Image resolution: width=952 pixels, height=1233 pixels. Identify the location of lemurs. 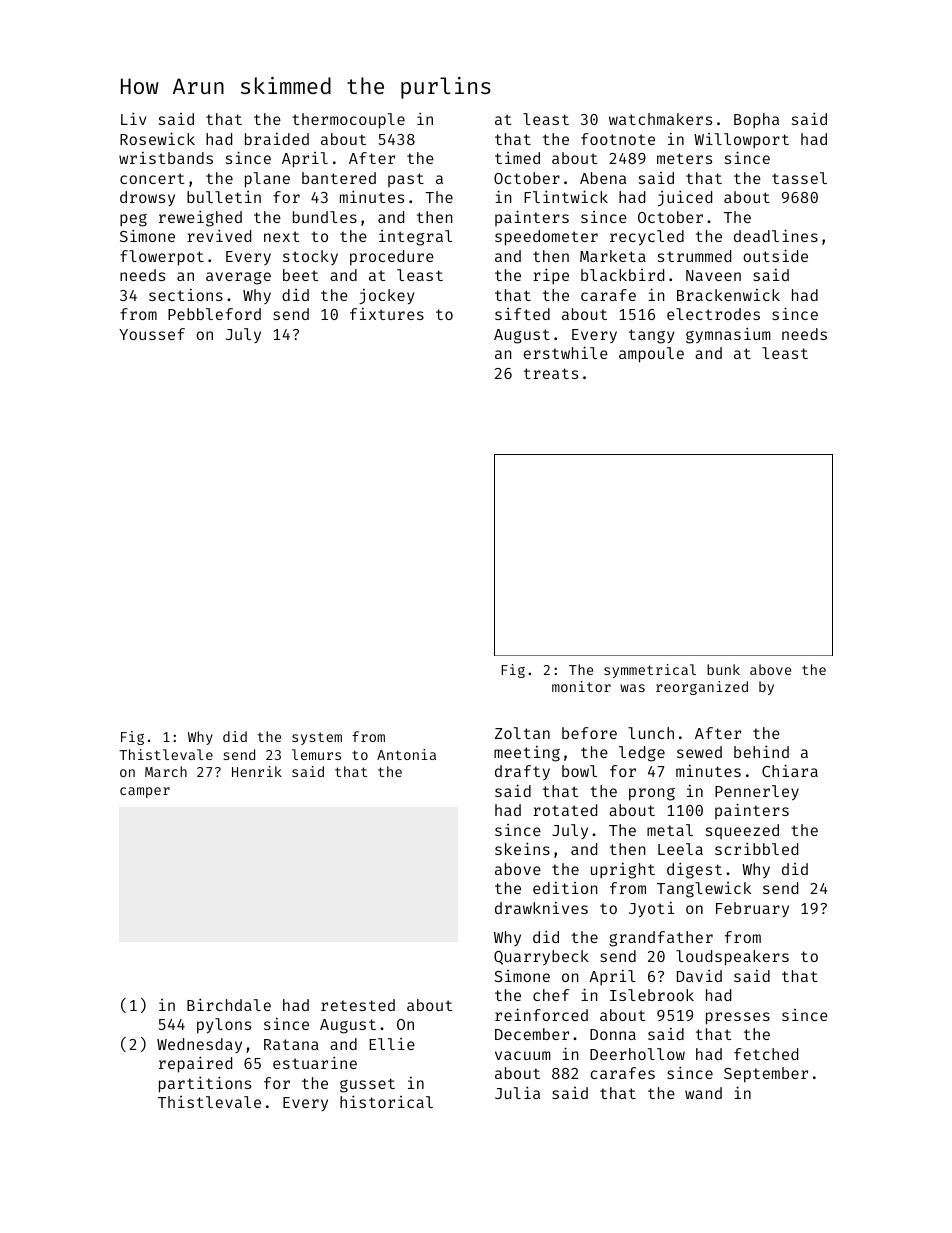
(316, 754).
